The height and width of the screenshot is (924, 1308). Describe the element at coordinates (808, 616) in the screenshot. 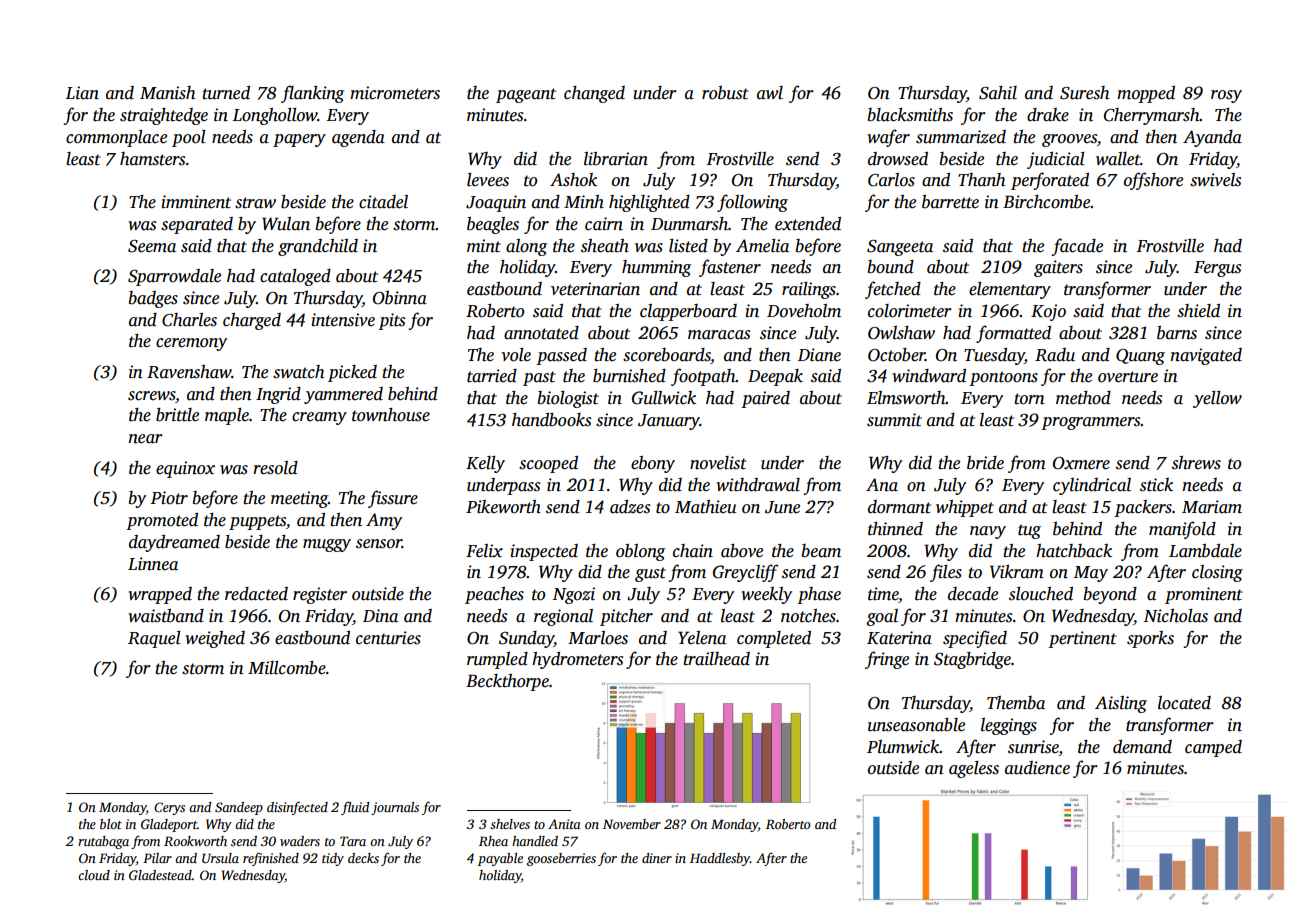

I see `notches` at that location.
